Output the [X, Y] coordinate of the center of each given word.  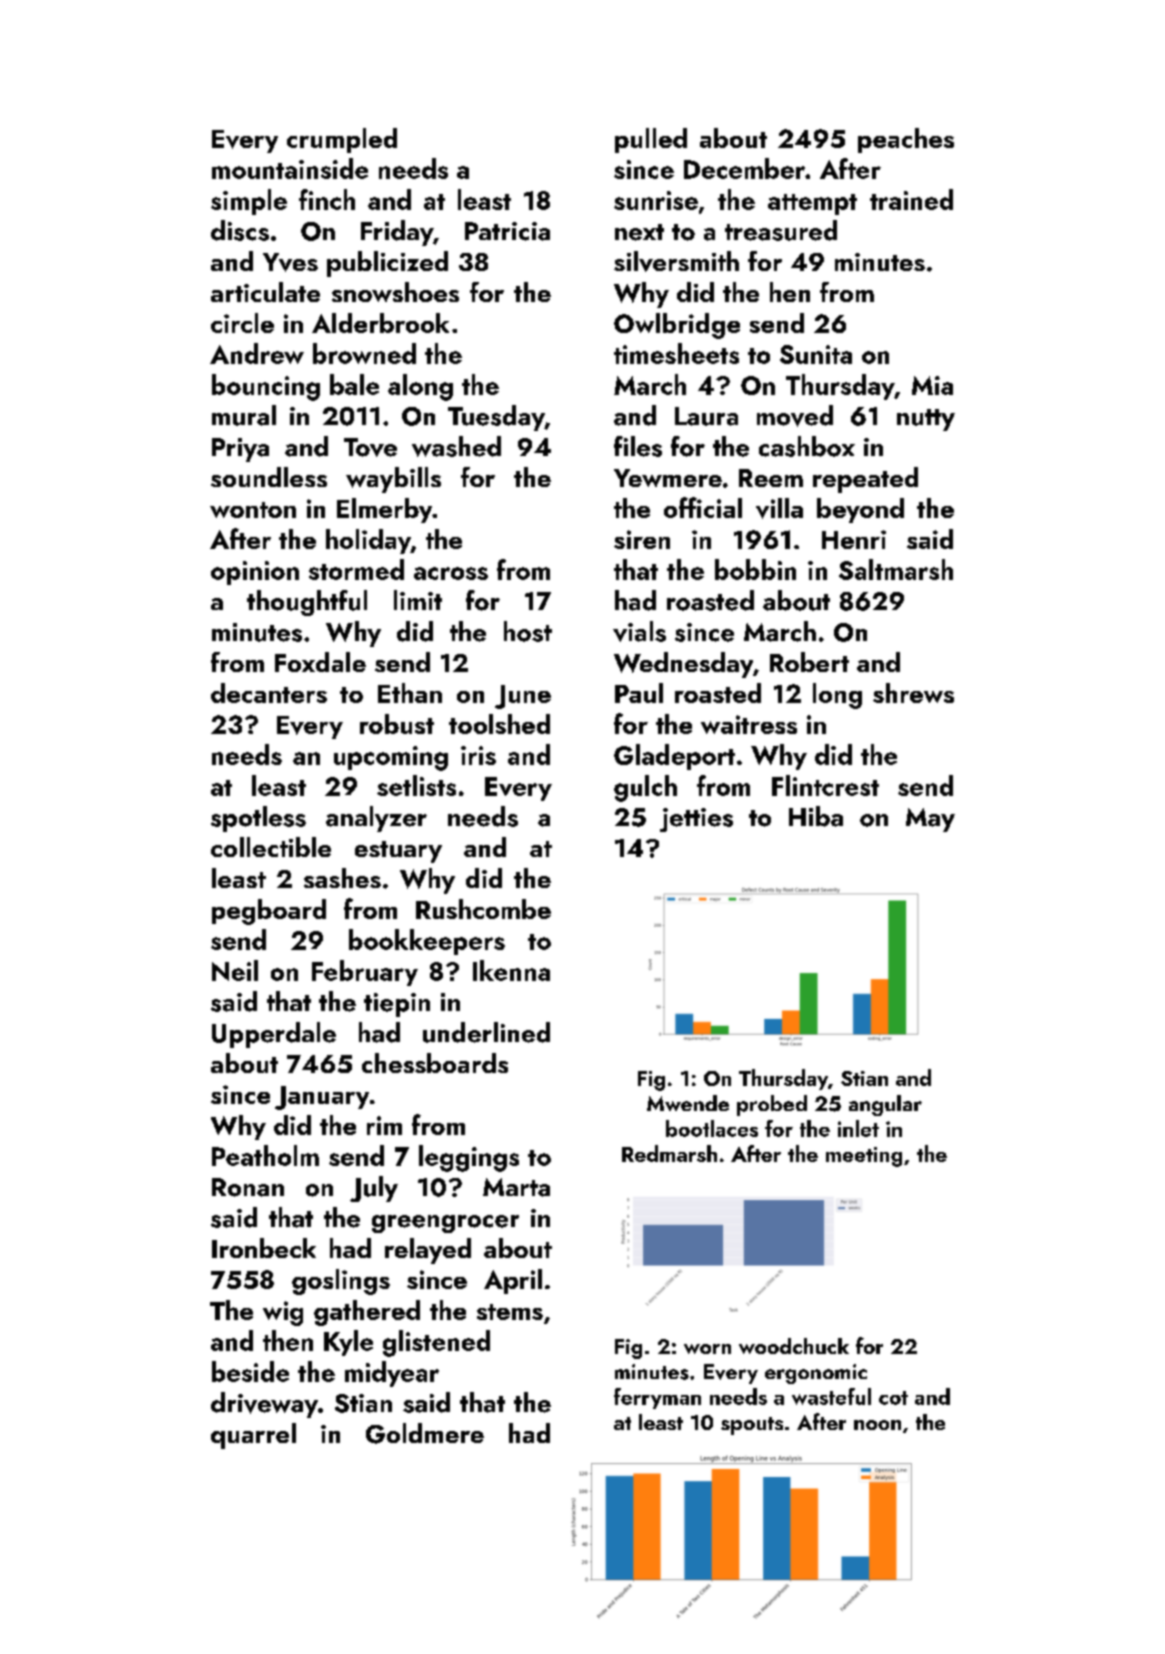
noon [877, 1425]
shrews [913, 693]
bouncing [266, 387]
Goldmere [425, 1433]
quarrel [253, 1436]
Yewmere [668, 478]
